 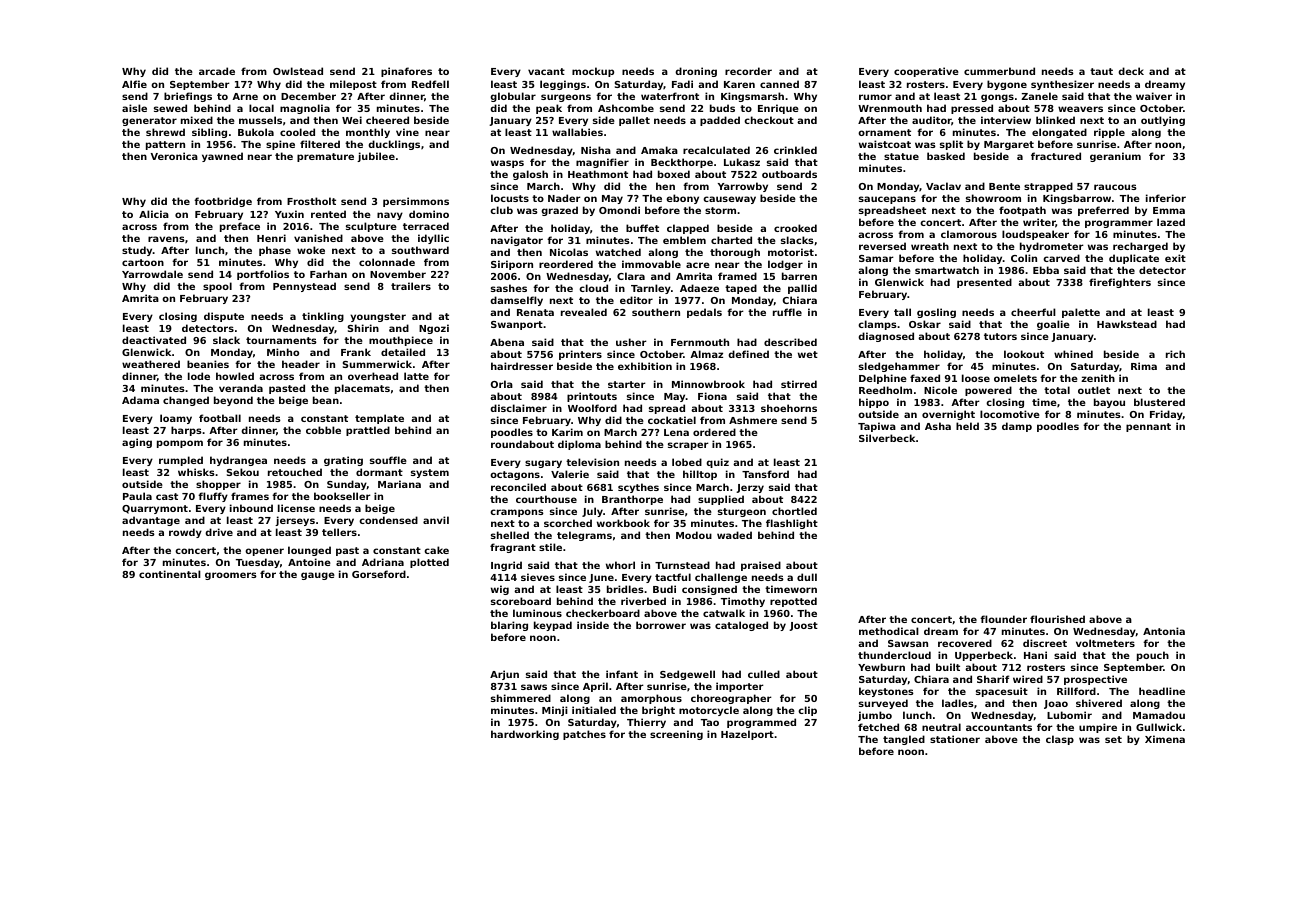 What do you see at coordinates (967, 426) in the document?
I see `held` at bounding box center [967, 426].
